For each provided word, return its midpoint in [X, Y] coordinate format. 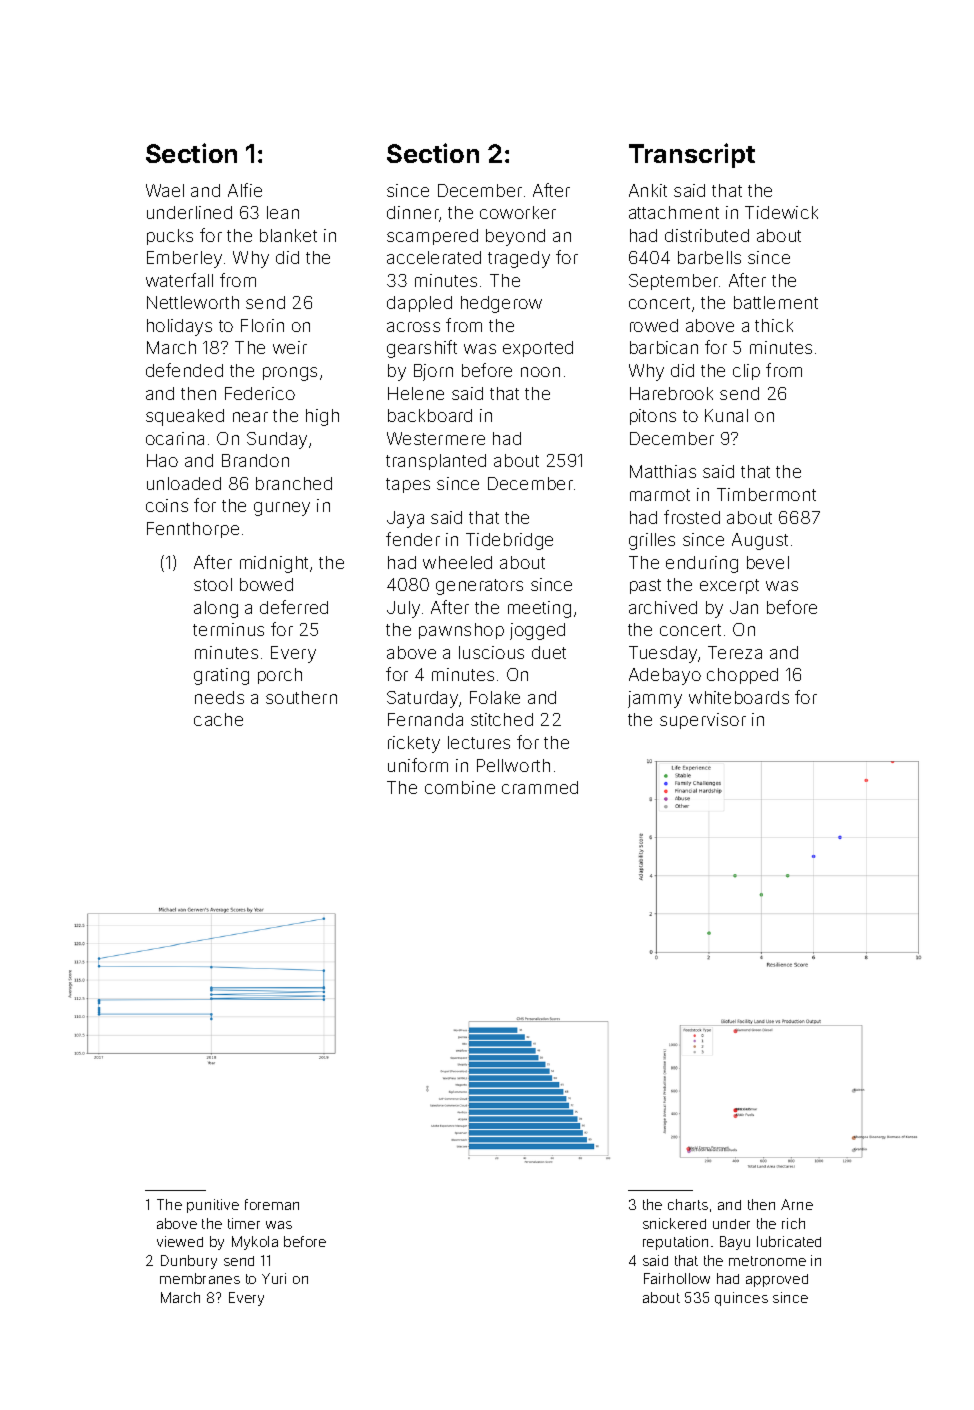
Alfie [245, 190]
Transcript [692, 155]
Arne [797, 1204]
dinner [413, 212]
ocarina [175, 438]
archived [663, 607]
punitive [213, 1206]
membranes [200, 1278]
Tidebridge [509, 541]
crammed [540, 787]
